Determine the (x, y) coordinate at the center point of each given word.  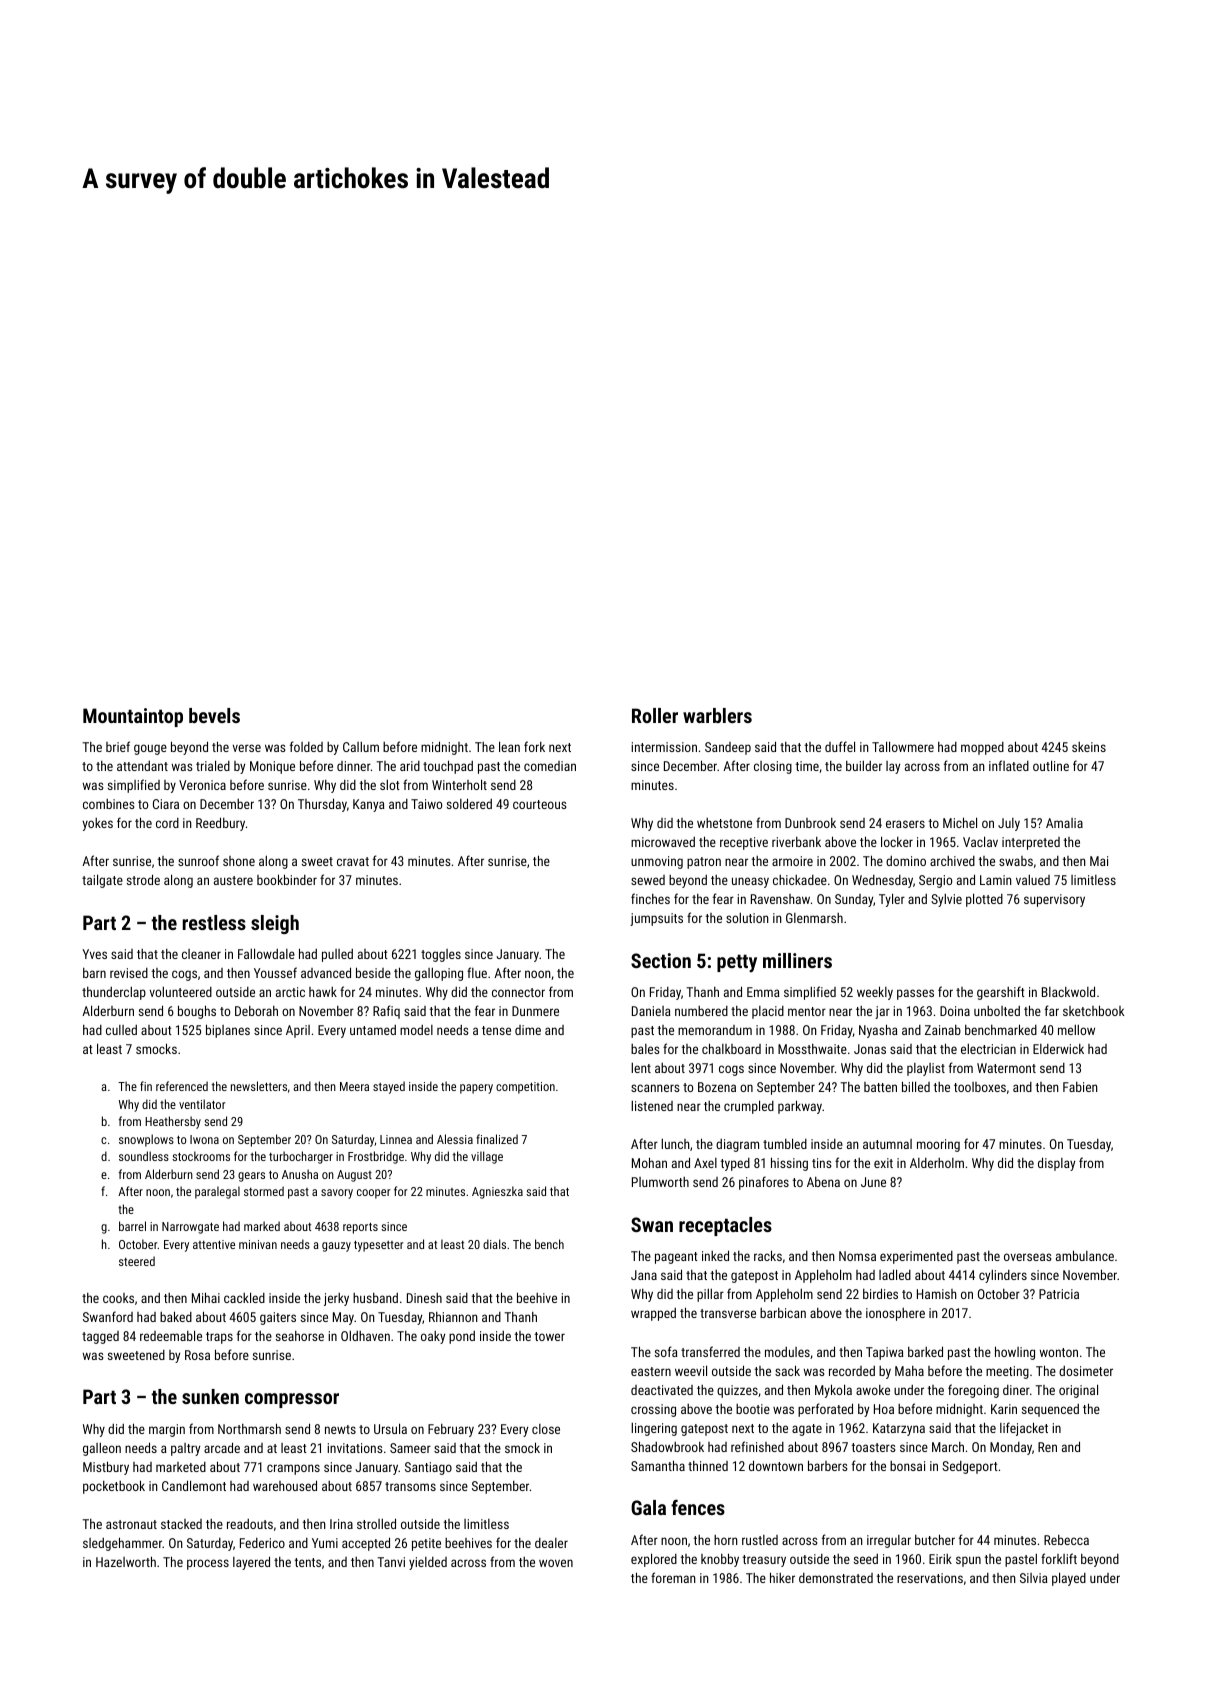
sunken (210, 1396)
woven (556, 1563)
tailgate (102, 881)
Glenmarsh (814, 918)
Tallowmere (903, 746)
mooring (938, 1145)
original (1078, 1391)
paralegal (217, 1192)
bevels (214, 715)
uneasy (750, 882)
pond (462, 1337)
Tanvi (391, 1562)
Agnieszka (497, 1192)
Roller (655, 715)
